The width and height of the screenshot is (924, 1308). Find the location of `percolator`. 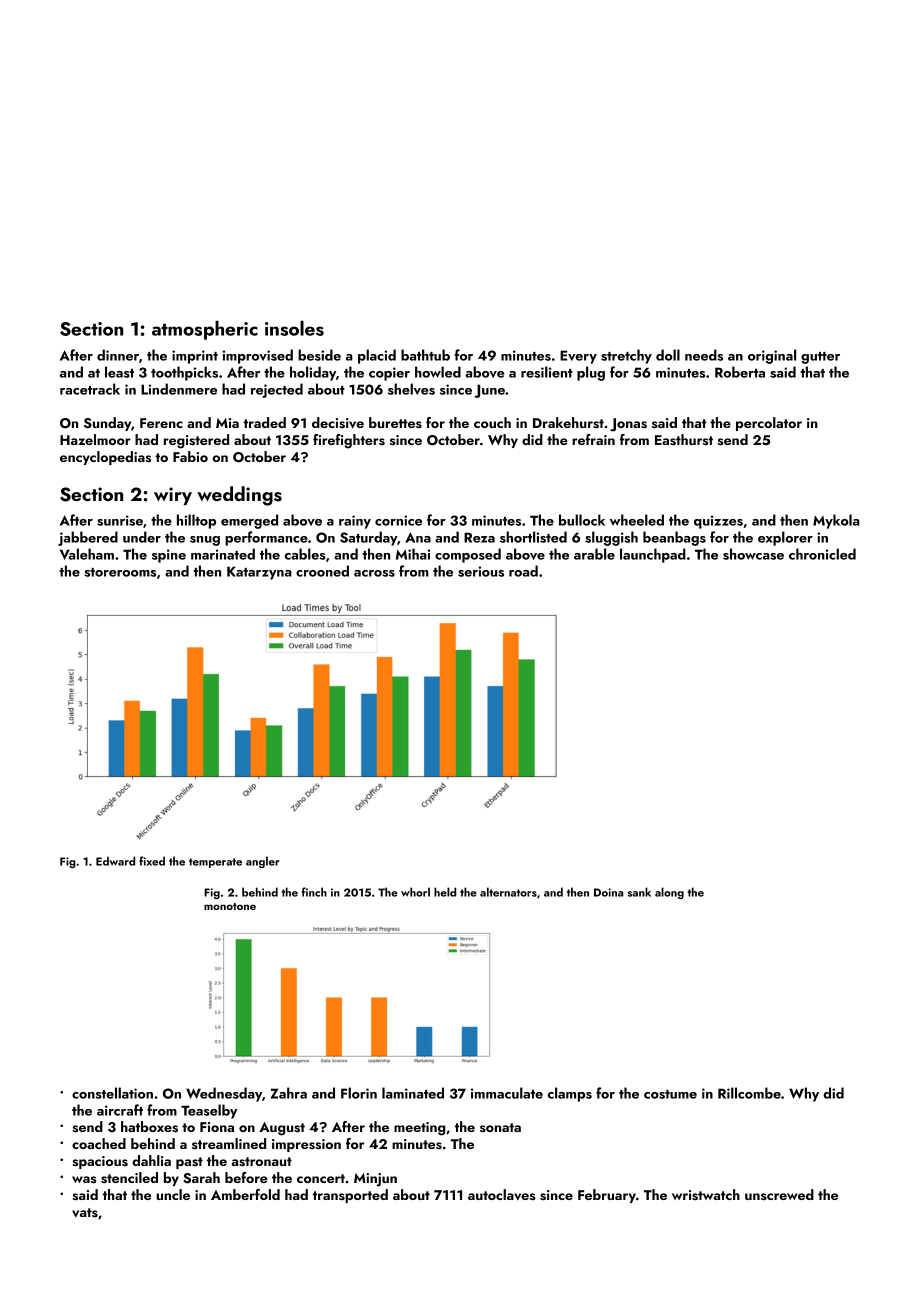

percolator is located at coordinates (769, 424).
